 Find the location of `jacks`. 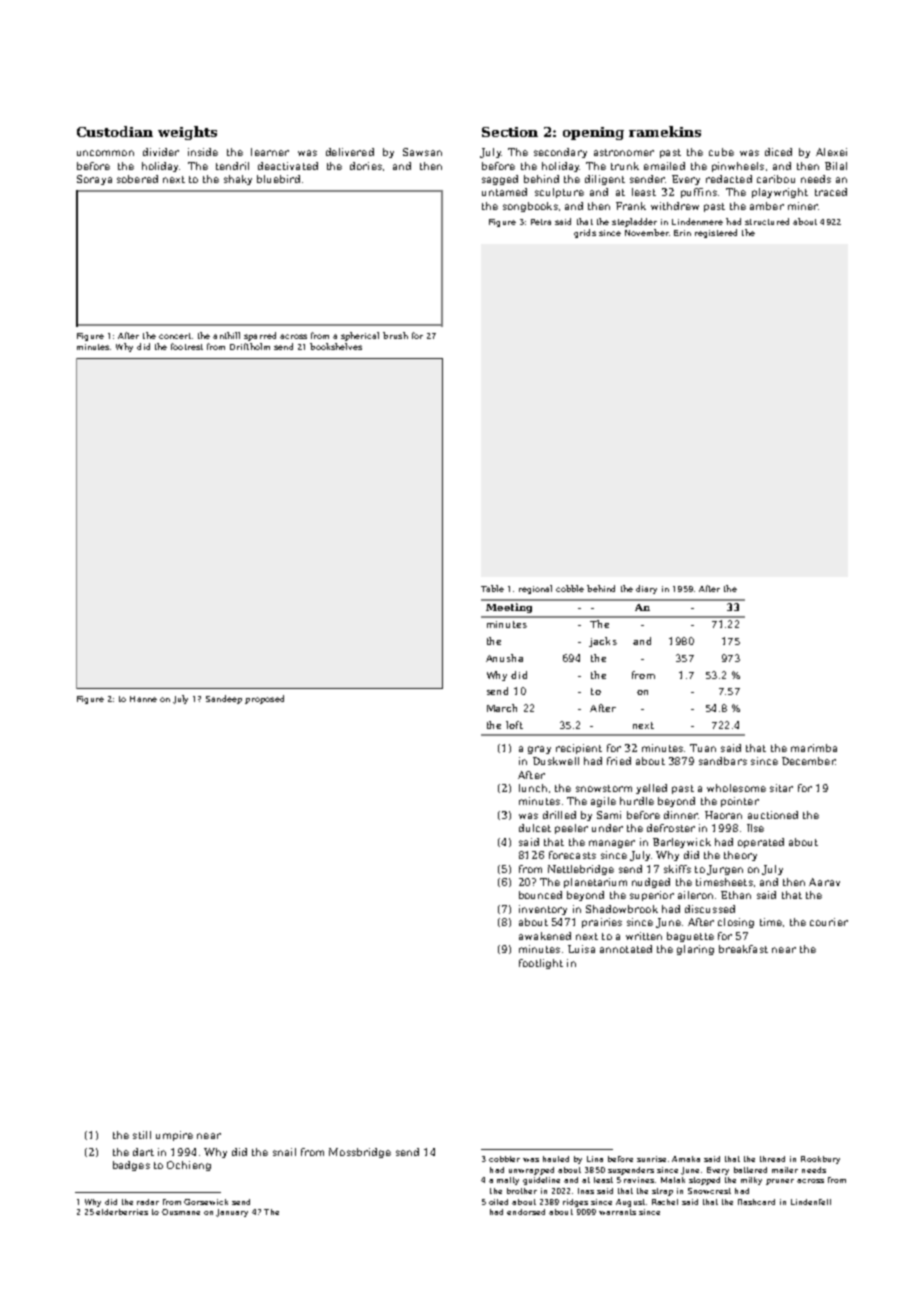

jacks is located at coordinates (603, 642).
